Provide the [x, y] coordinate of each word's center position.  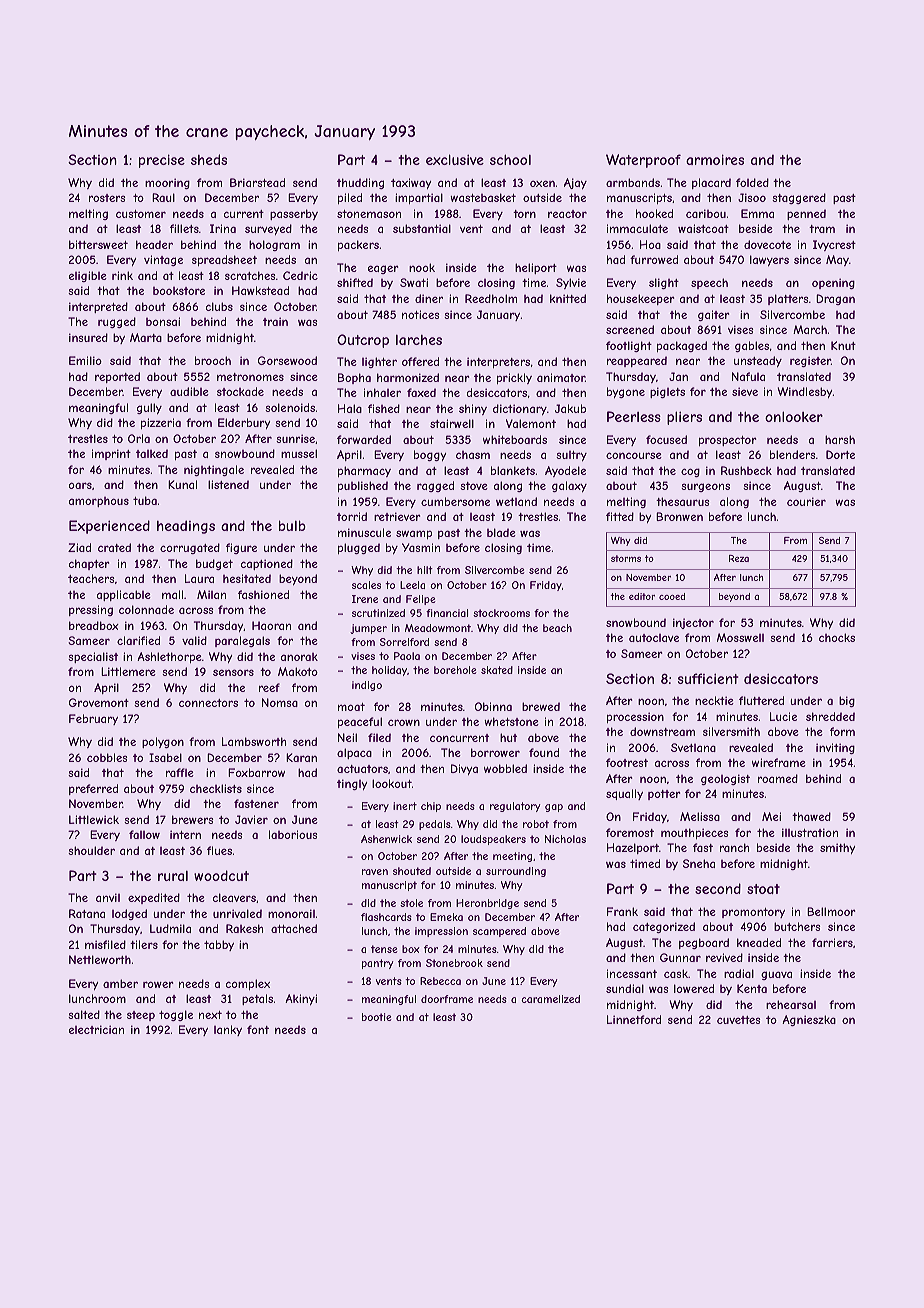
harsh [840, 439]
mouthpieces [694, 833]
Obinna [493, 706]
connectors [208, 703]
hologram [274, 245]
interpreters [498, 362]
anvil [108, 897]
